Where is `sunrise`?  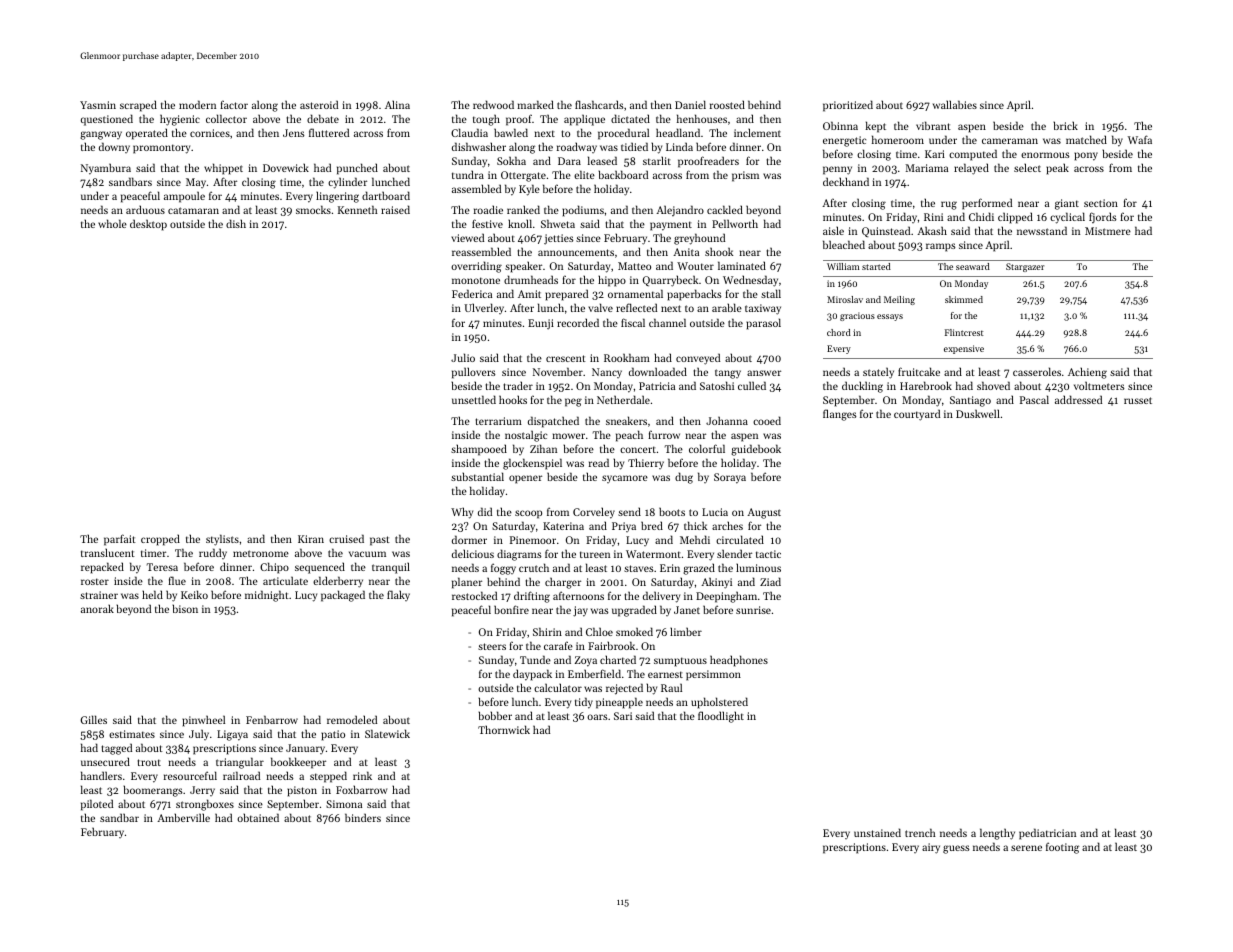
sunrise is located at coordinates (753, 610).
